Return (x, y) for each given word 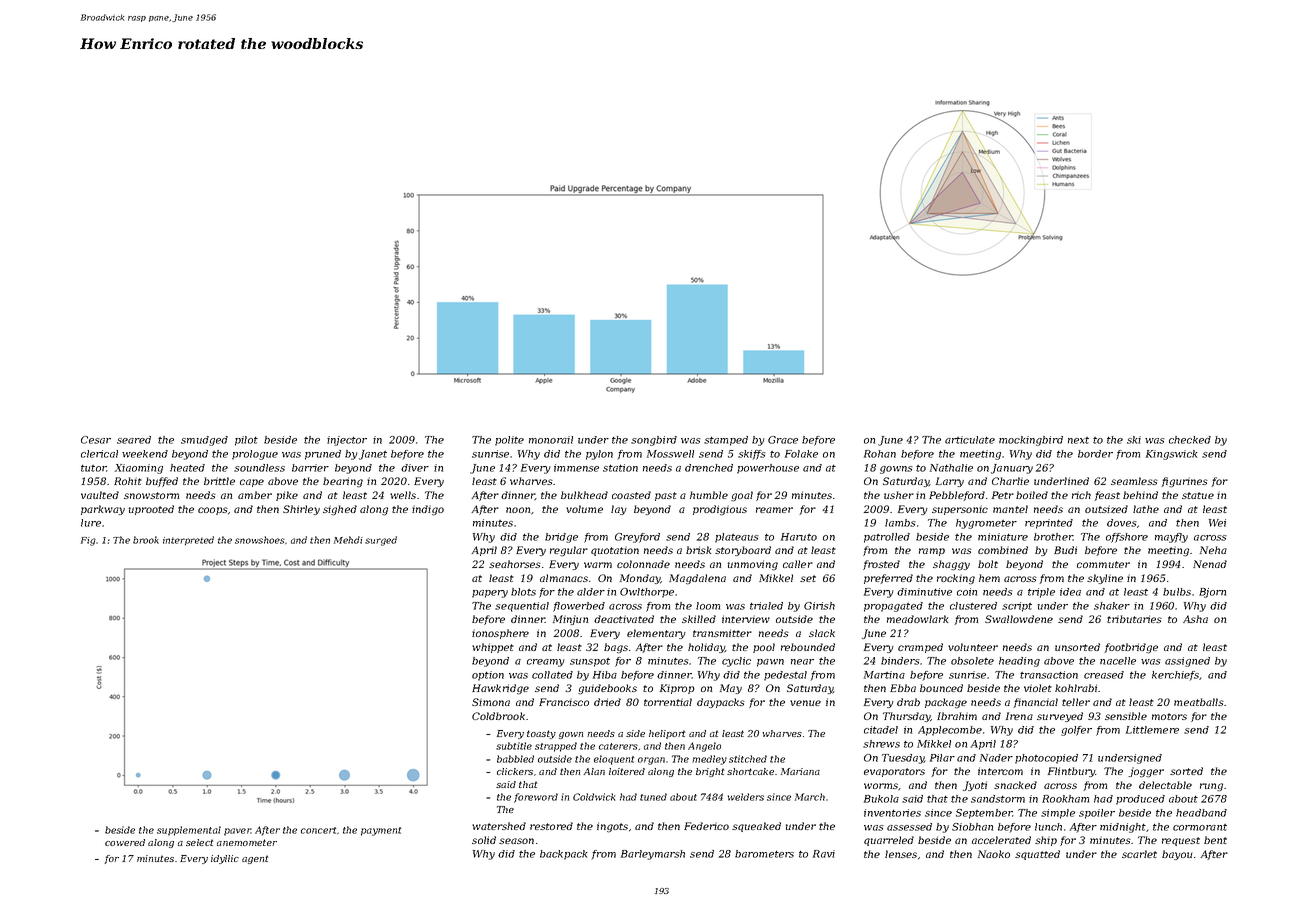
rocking (956, 579)
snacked (1015, 785)
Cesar (96, 440)
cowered (125, 842)
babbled (515, 759)
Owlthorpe (647, 593)
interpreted (188, 540)
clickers (515, 771)
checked (1190, 440)
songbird (654, 441)
